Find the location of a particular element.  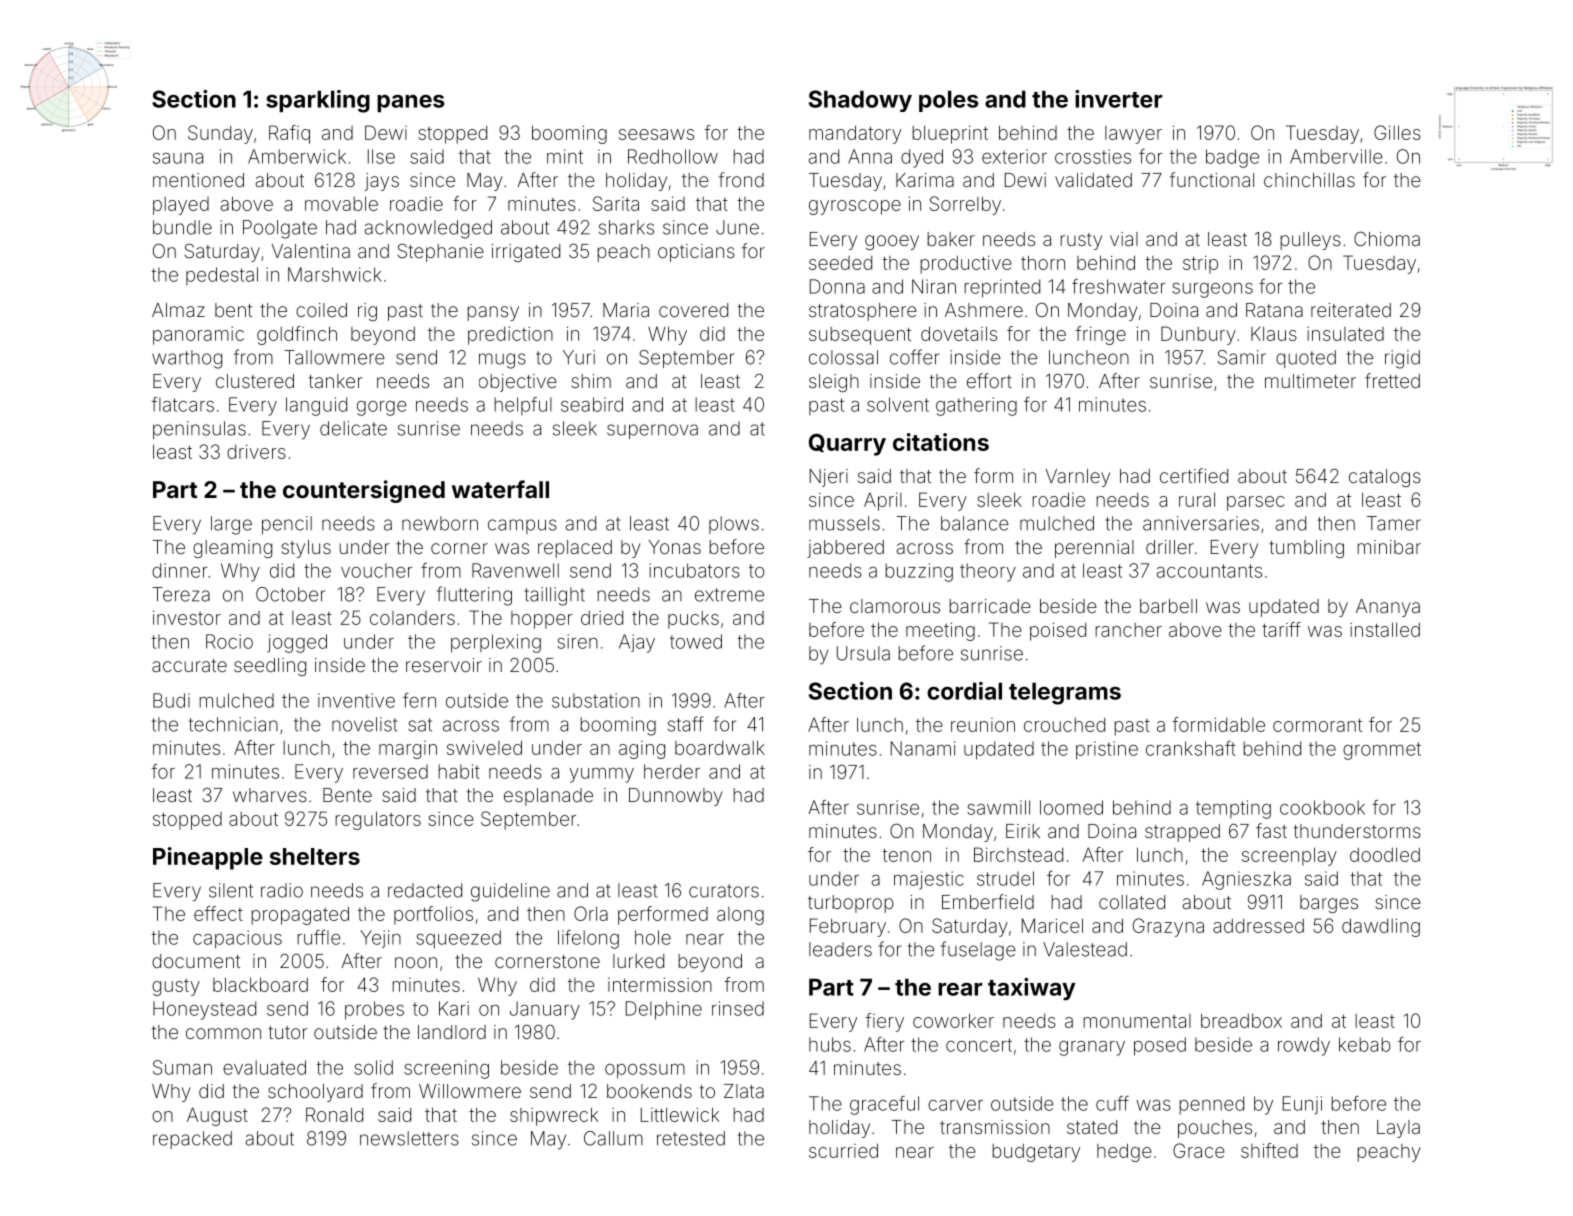

Honeystead is located at coordinates (204, 1010).
